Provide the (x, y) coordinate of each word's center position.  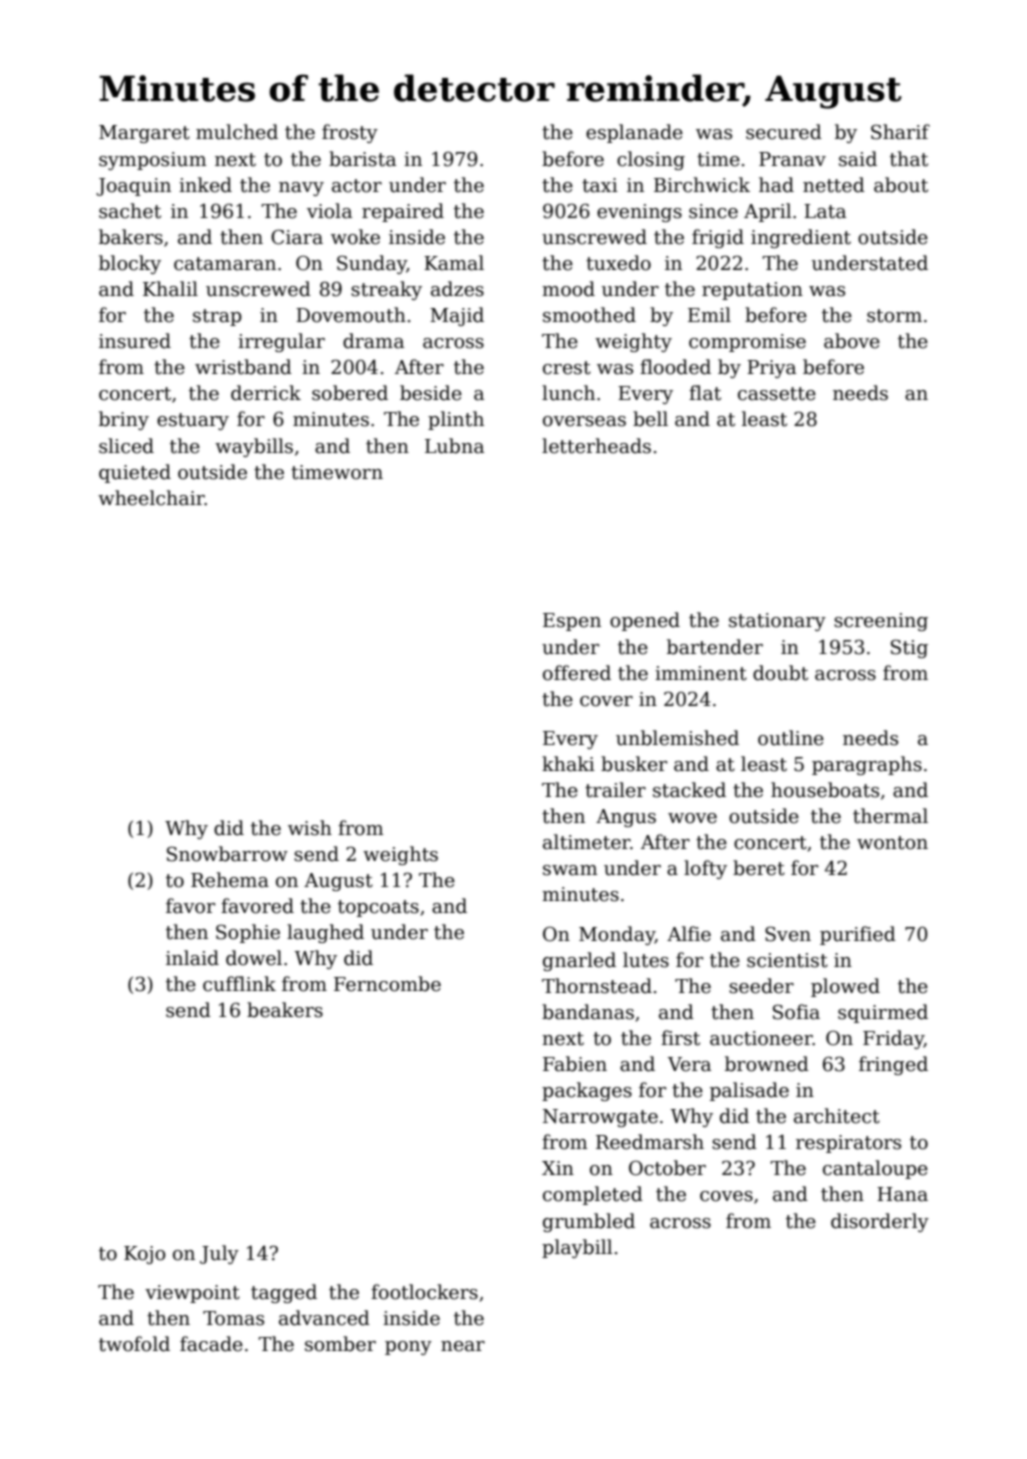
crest (567, 368)
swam (570, 870)
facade (211, 1344)
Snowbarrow (227, 854)
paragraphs (867, 765)
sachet (130, 211)
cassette (777, 394)
